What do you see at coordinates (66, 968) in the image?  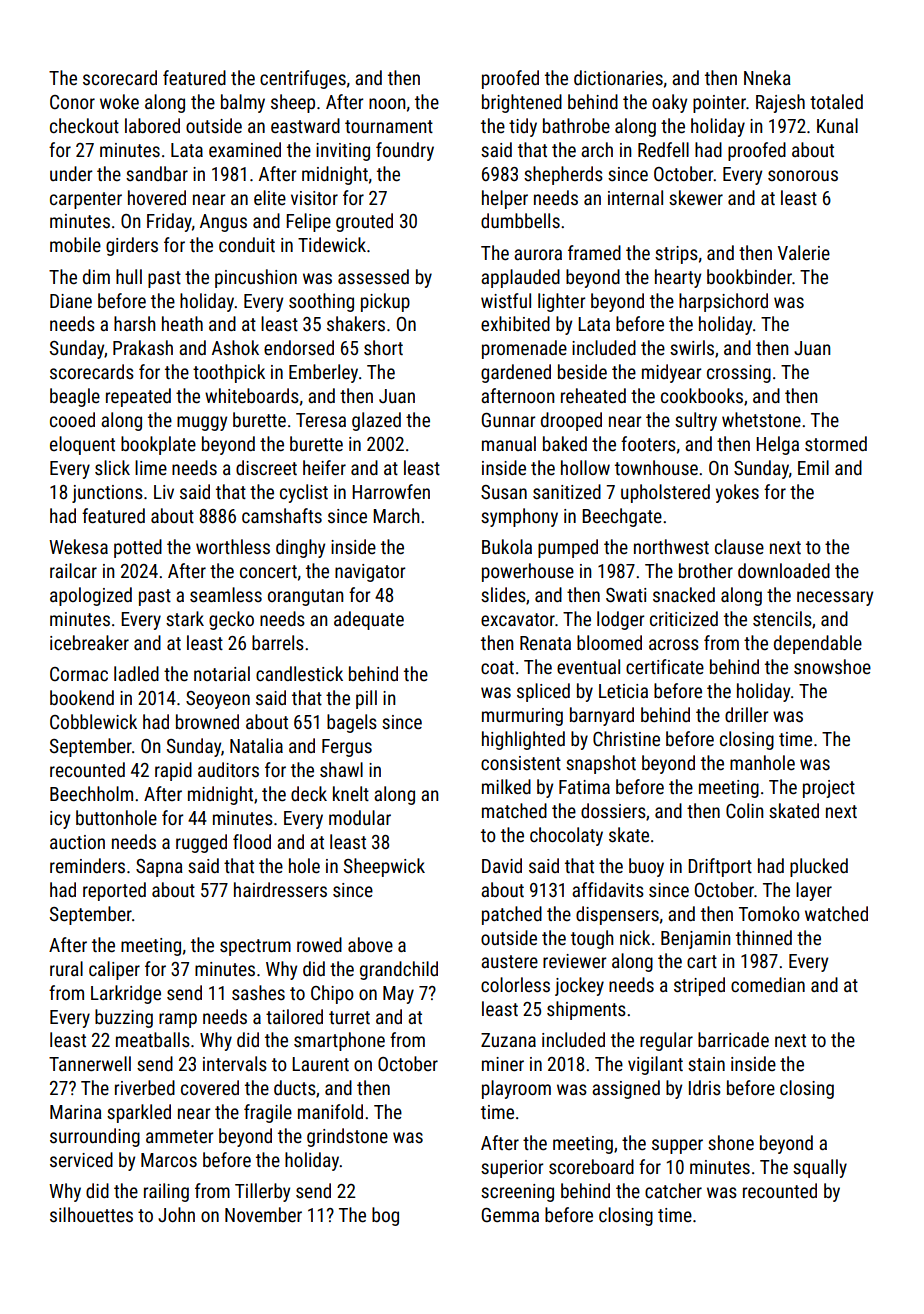 I see `rural` at bounding box center [66, 968].
